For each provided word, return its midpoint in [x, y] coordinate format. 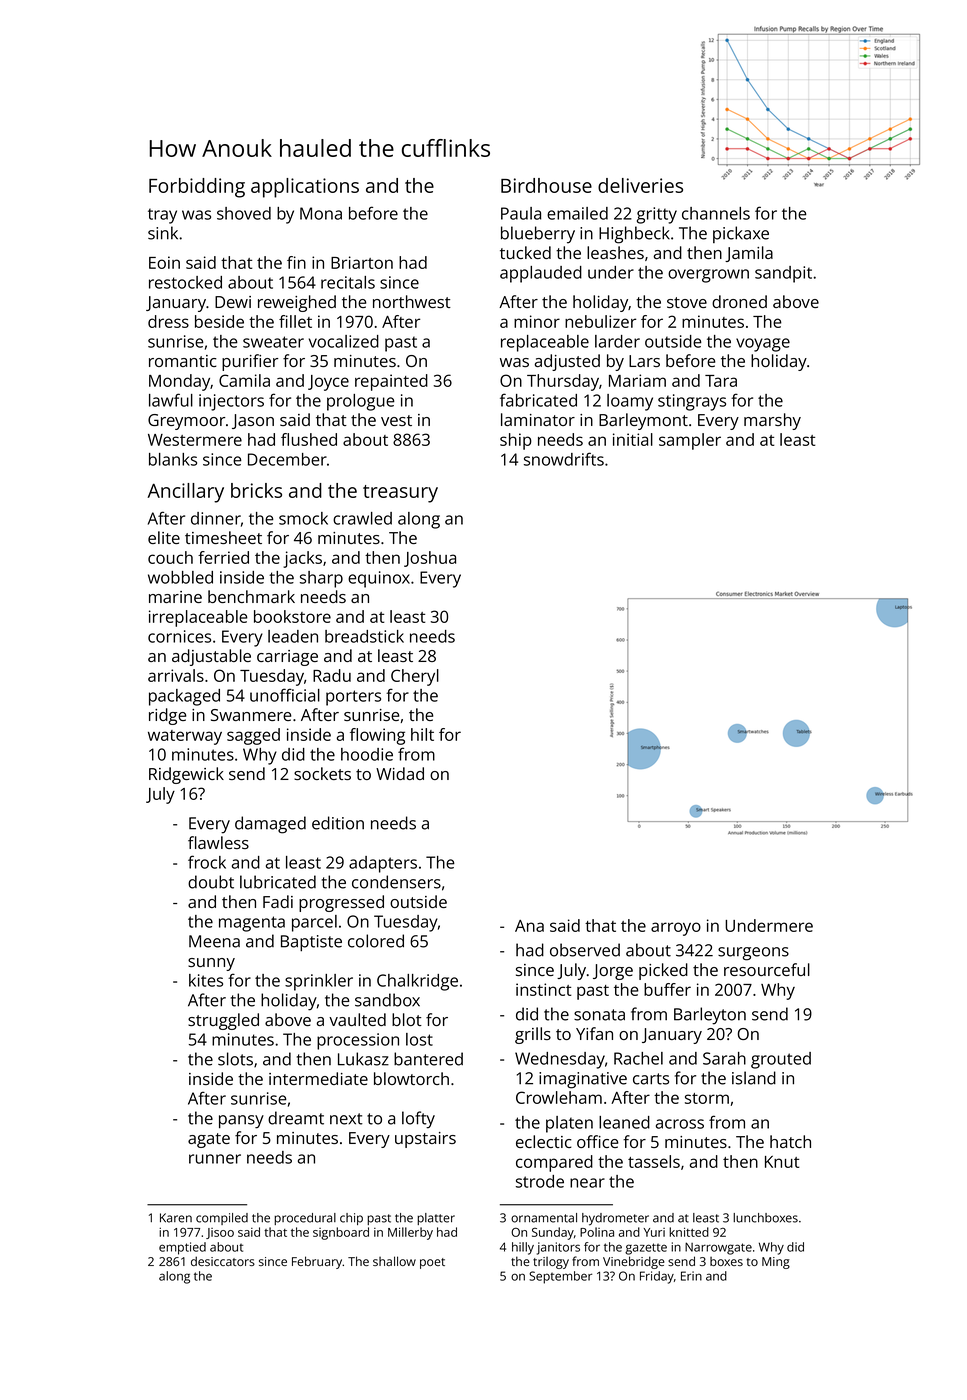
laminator [538, 419]
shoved [244, 213]
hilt [422, 734]
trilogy [551, 1263]
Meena [214, 941]
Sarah [724, 1058]
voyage [763, 345]
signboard [341, 1233]
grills [533, 1035]
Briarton [362, 262]
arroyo [676, 929]
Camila [244, 380]
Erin [691, 1276]
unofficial [285, 695]
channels [716, 213]
